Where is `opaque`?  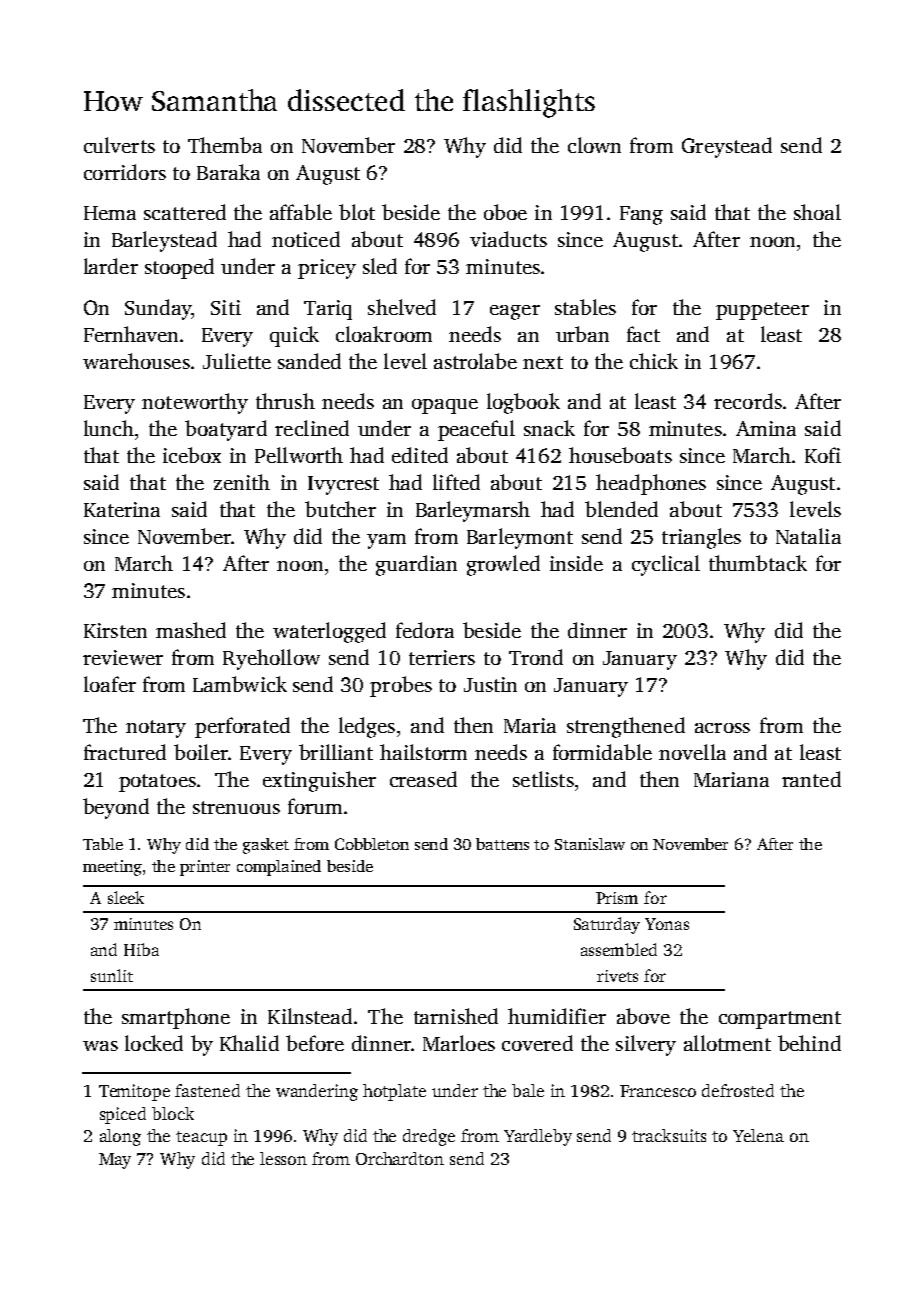 opaque is located at coordinates (445, 406).
